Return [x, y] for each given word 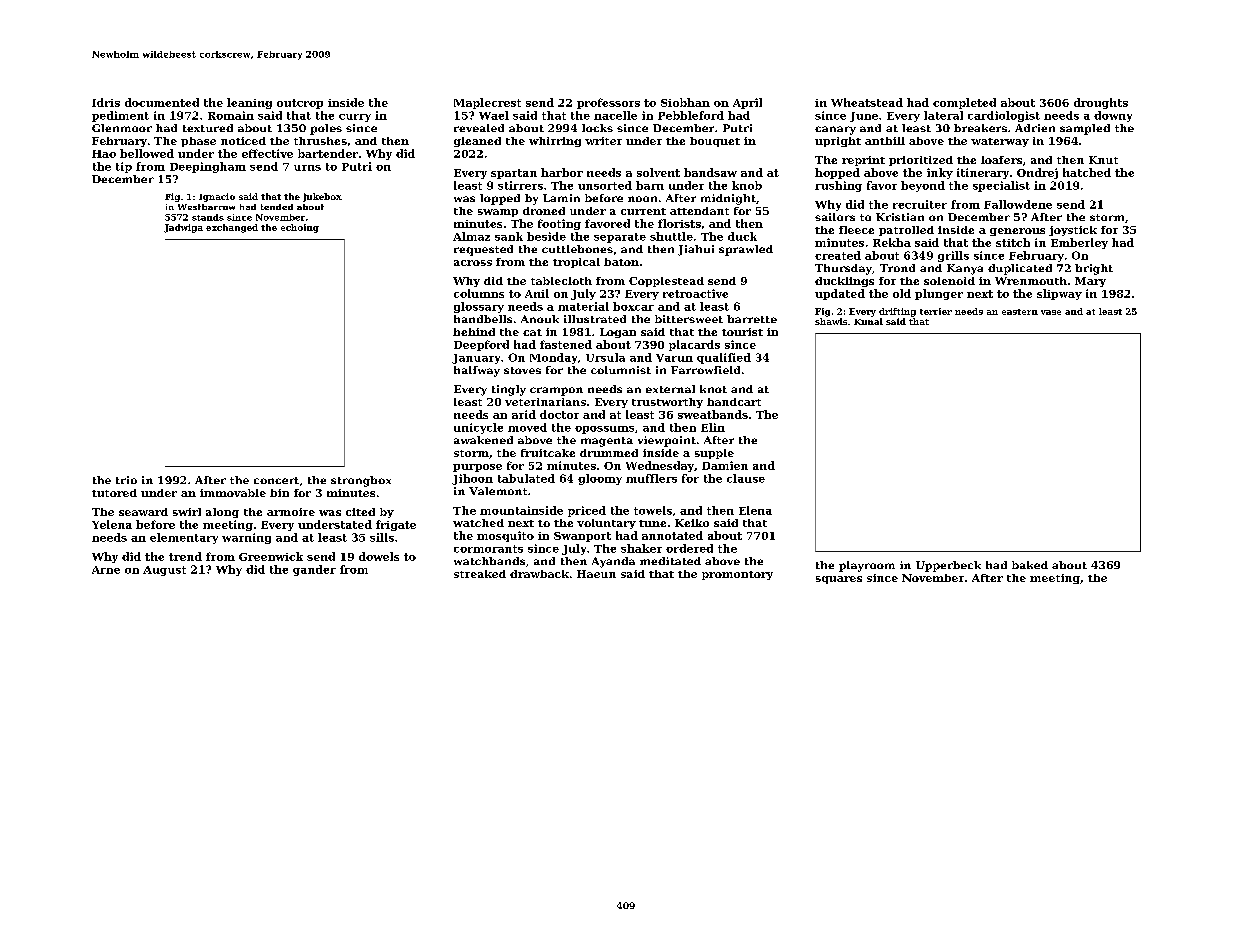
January [476, 359]
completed [964, 103]
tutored [114, 493]
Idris [106, 102]
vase [1051, 312]
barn [650, 185]
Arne [106, 570]
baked [1030, 565]
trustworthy [667, 403]
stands [208, 217]
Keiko [692, 523]
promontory [737, 575]
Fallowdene [1018, 204]
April [747, 103]
